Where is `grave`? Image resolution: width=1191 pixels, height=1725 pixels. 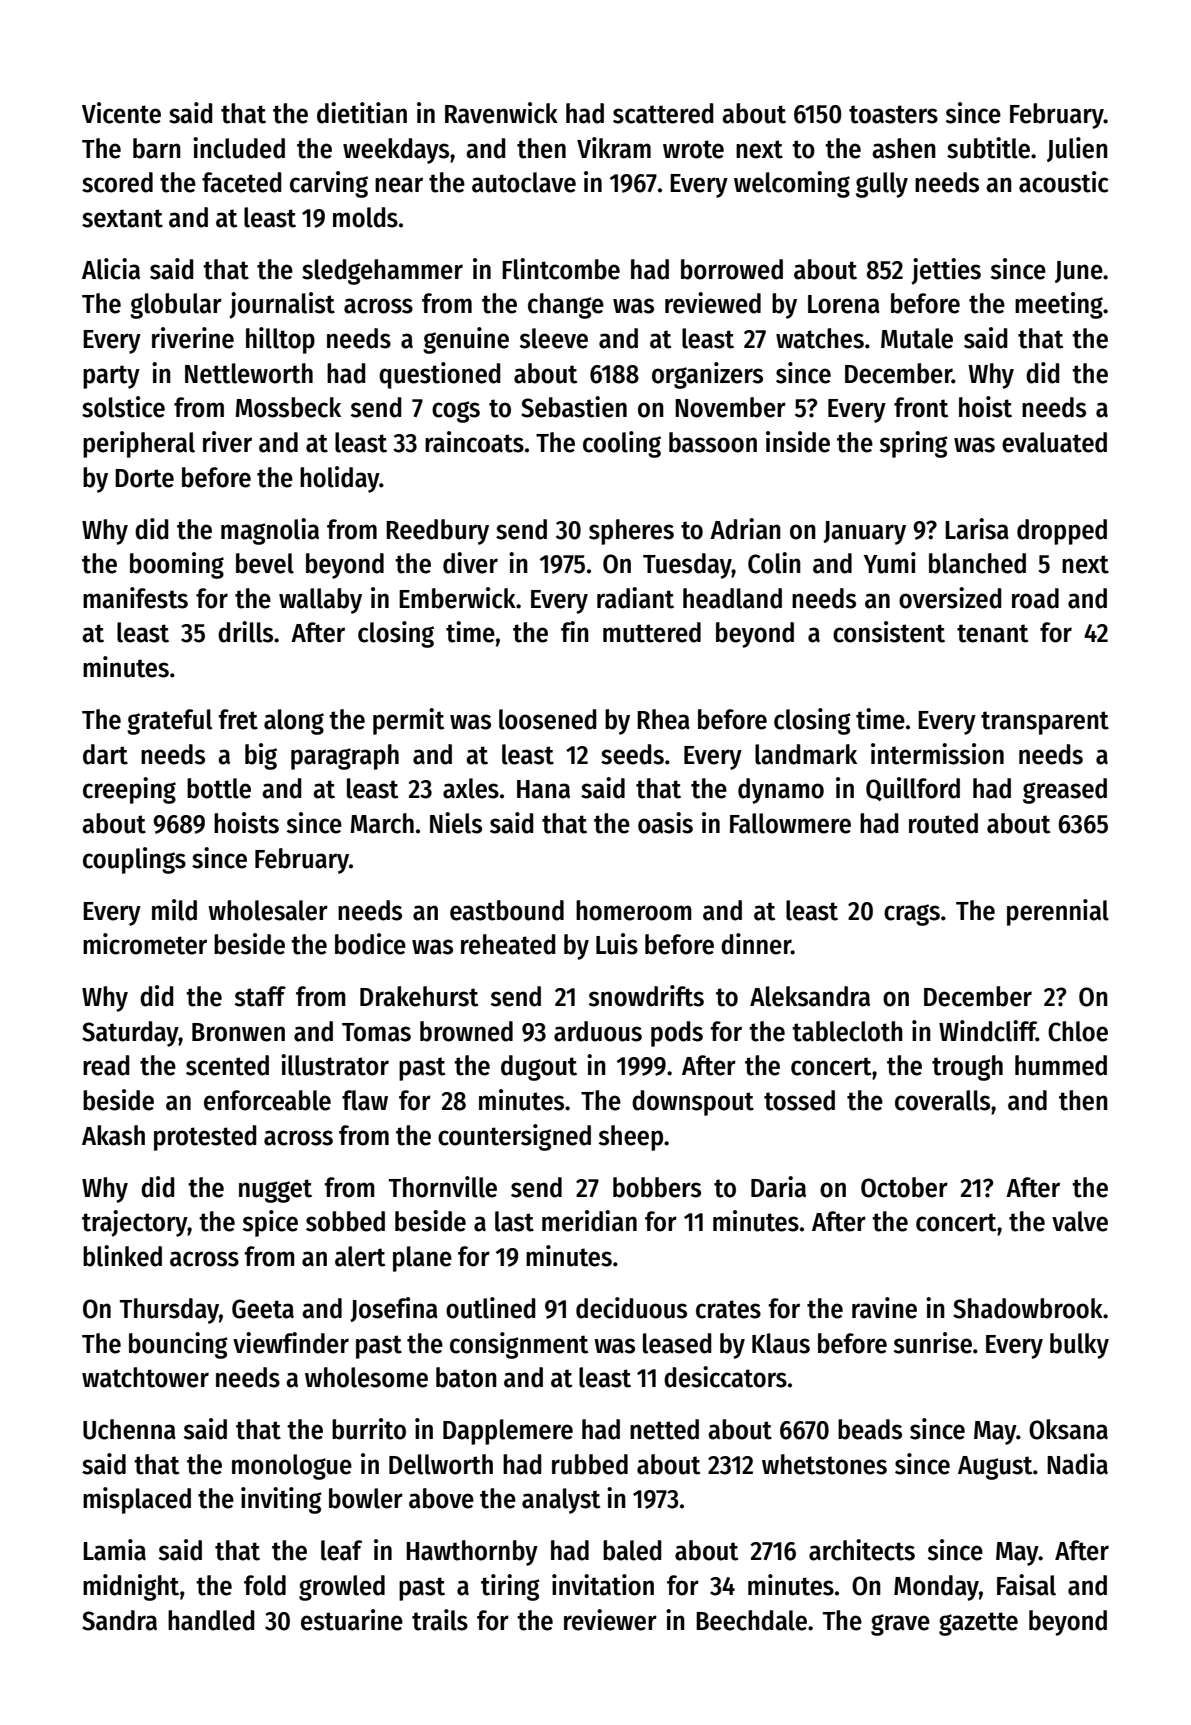 grave is located at coordinates (900, 1625).
